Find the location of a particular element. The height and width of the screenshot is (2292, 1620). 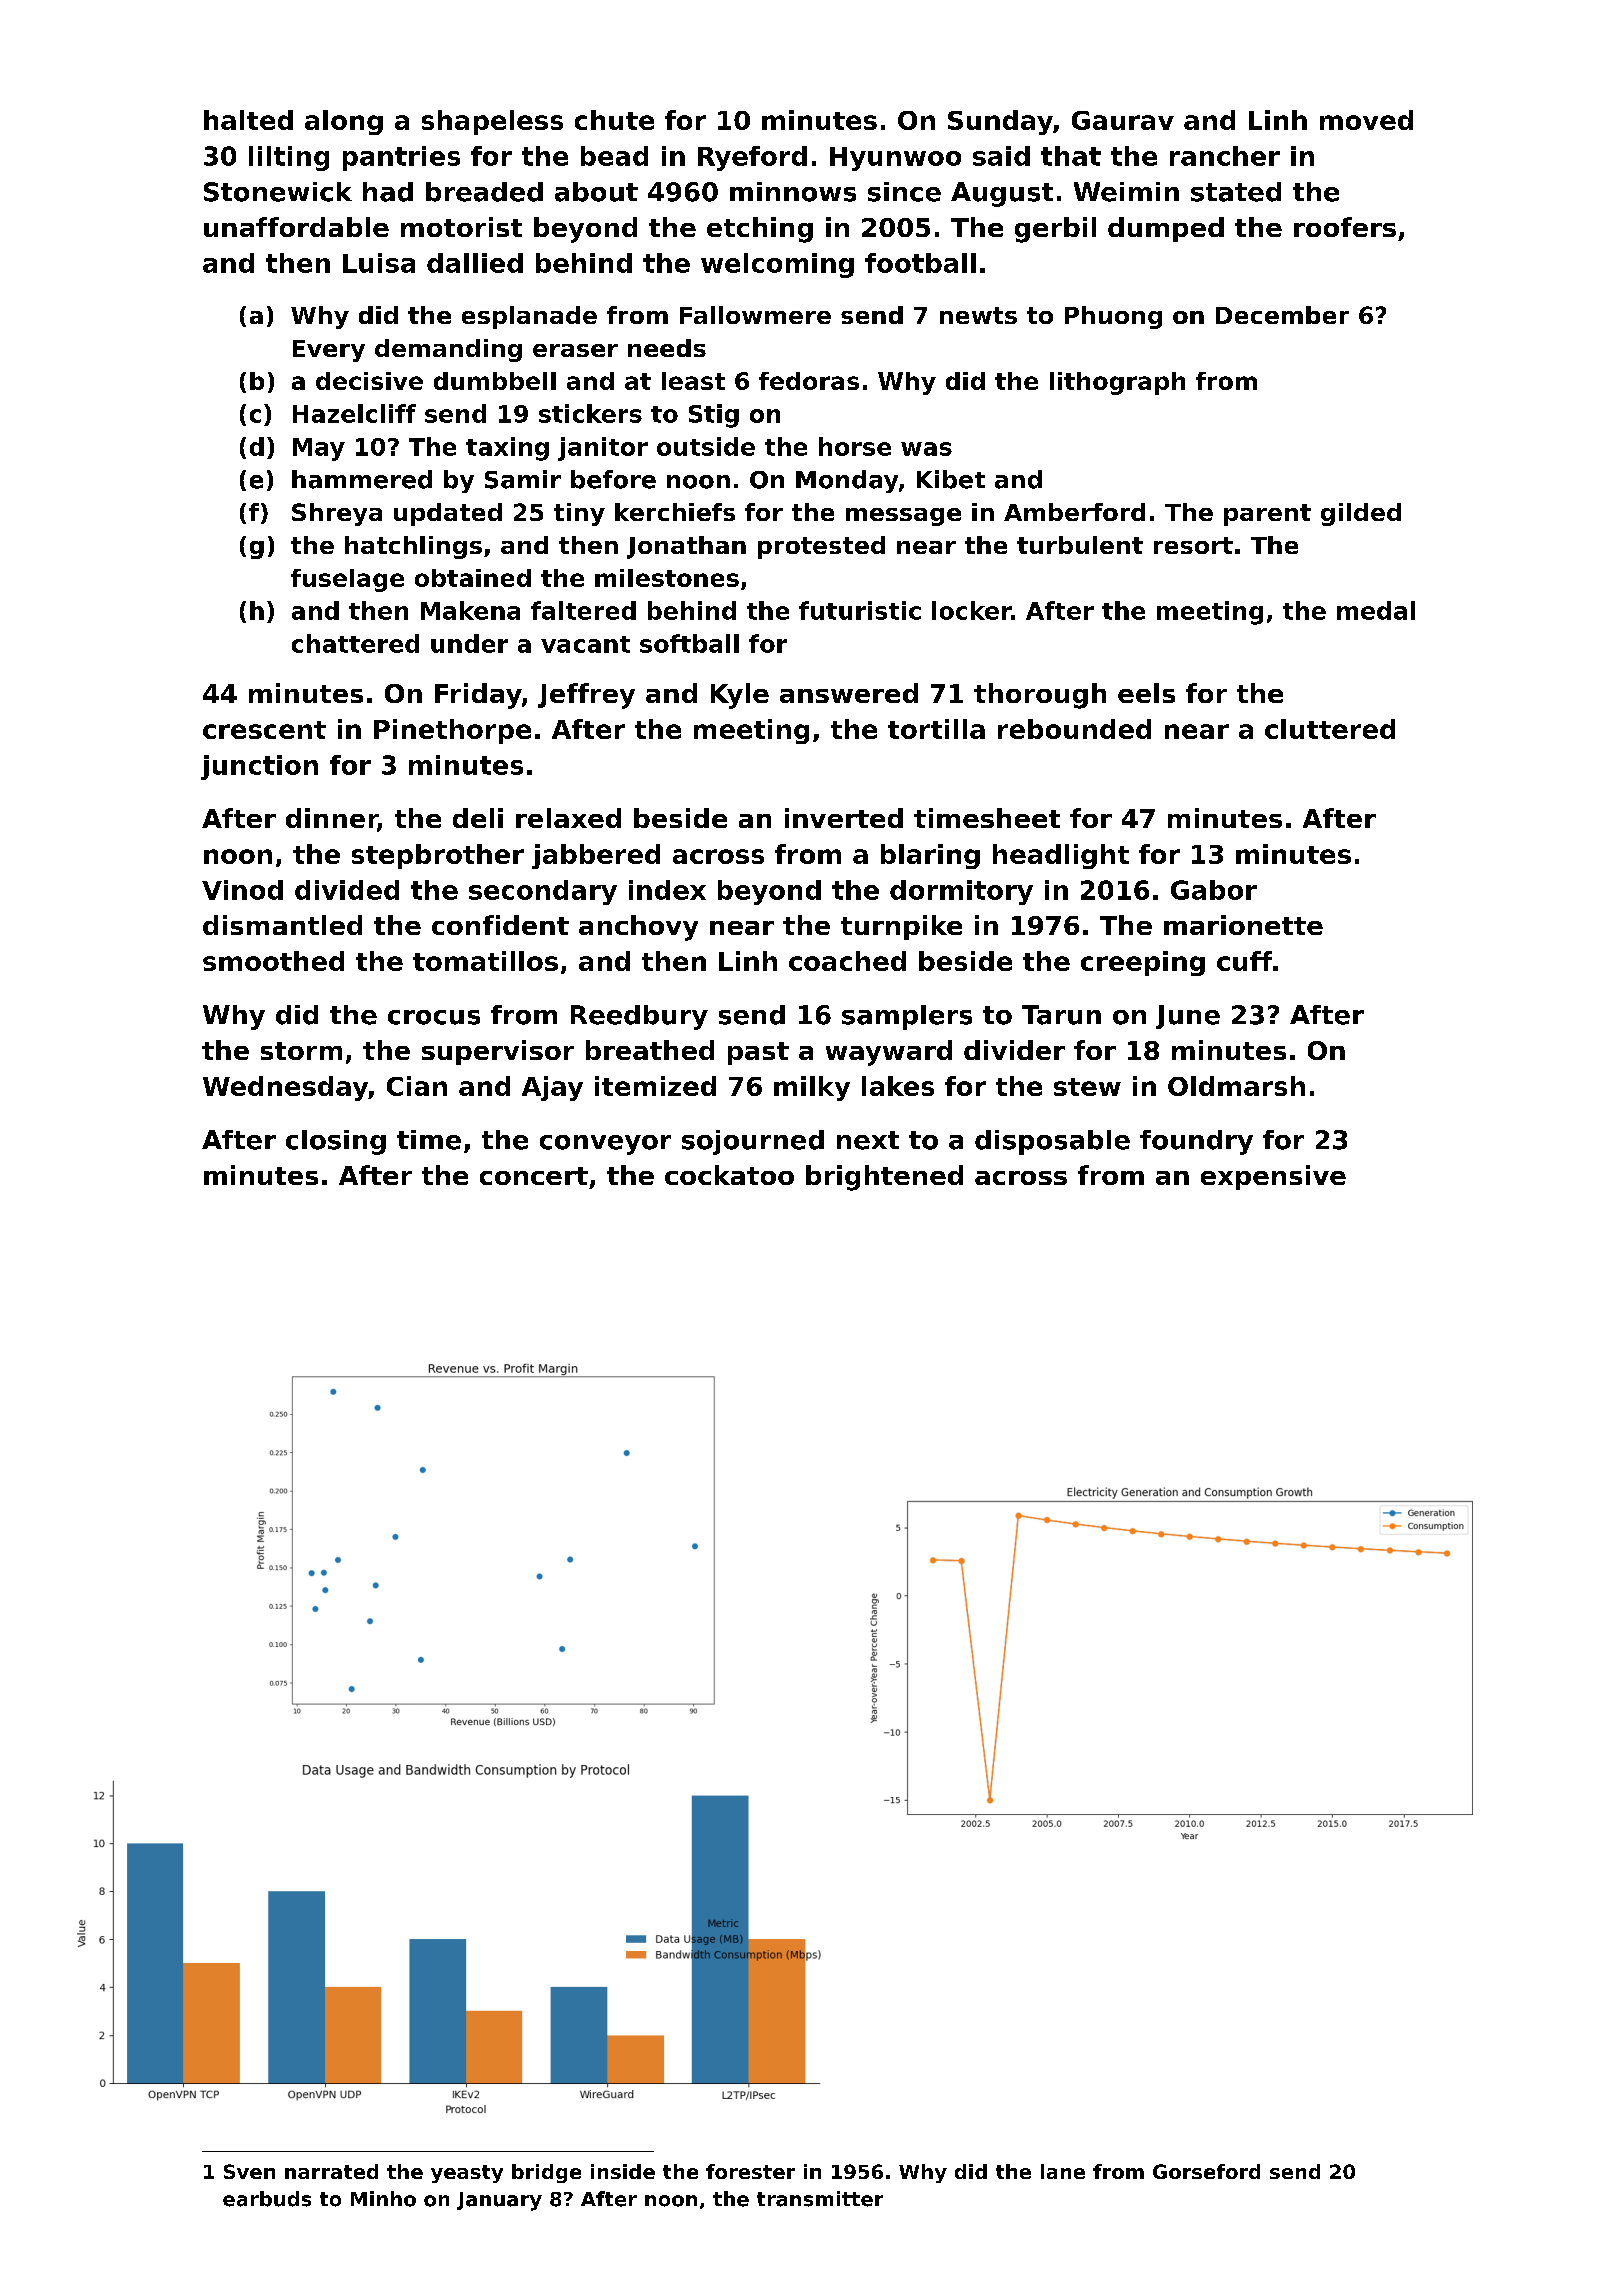

Gorseford is located at coordinates (1206, 2171).
